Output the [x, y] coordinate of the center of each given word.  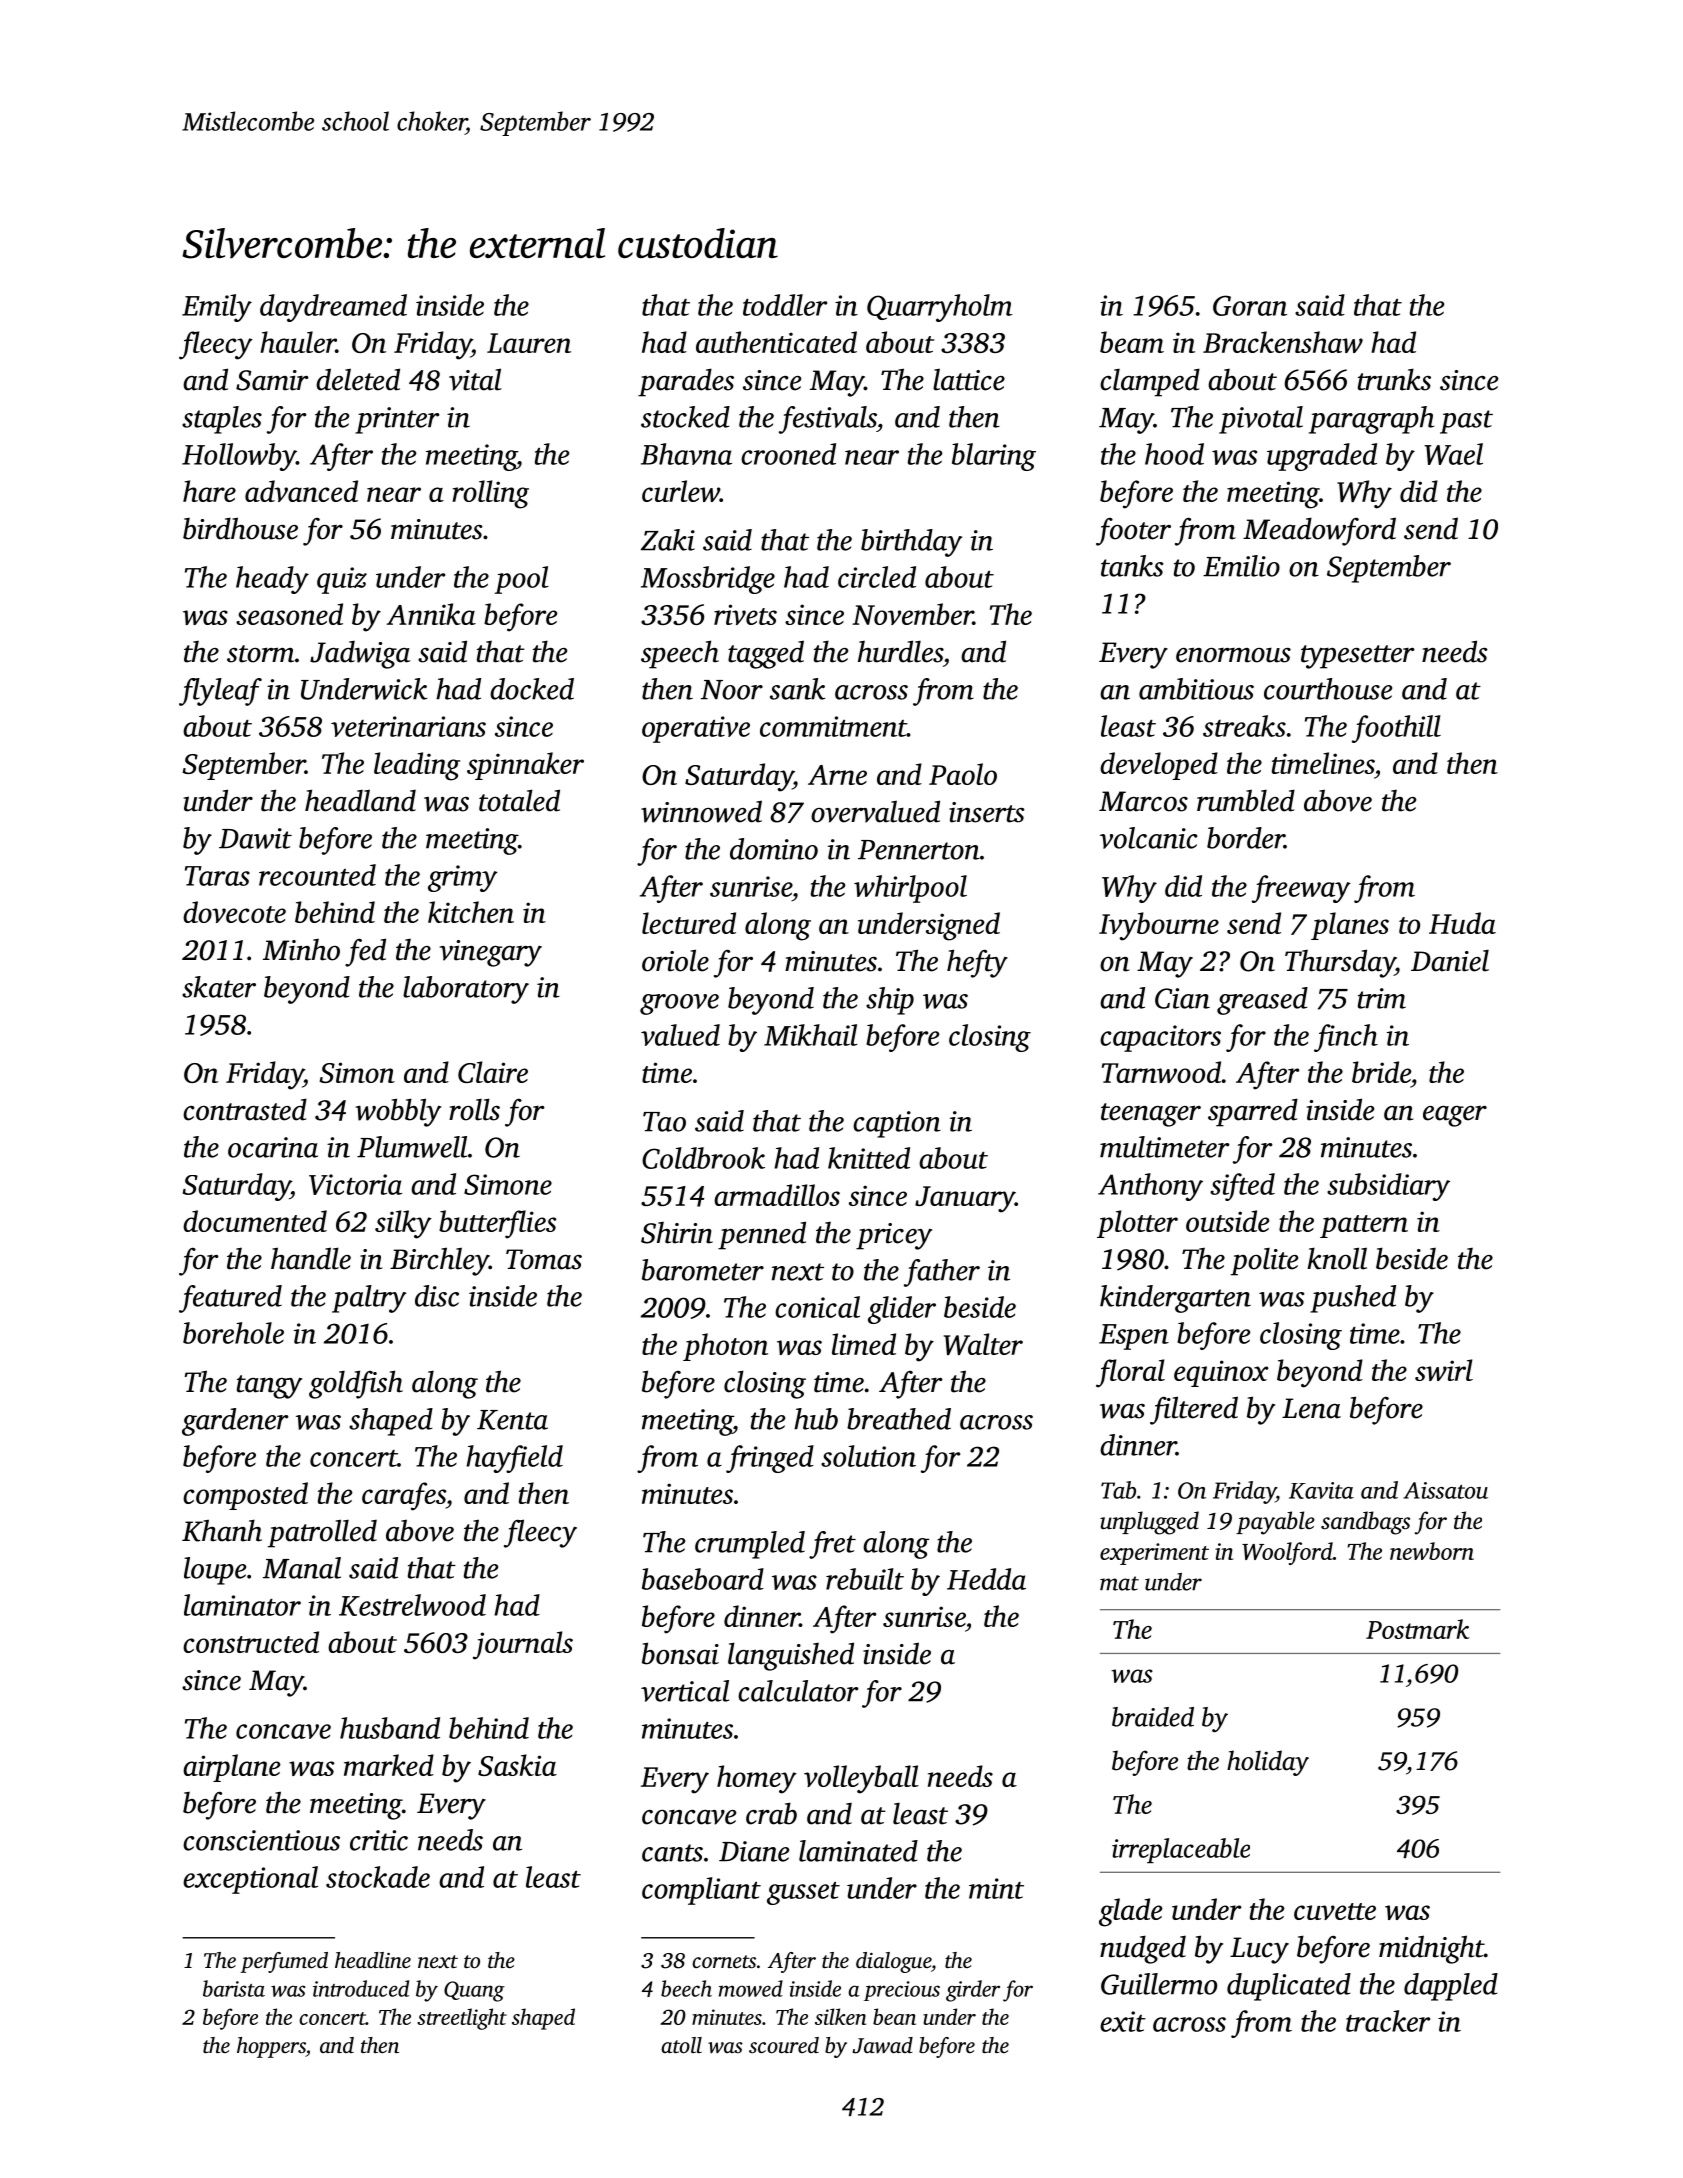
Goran [1250, 305]
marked [389, 1765]
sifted [1242, 1187]
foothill [1396, 729]
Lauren [529, 343]
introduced [361, 1988]
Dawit [255, 838]
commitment [833, 726]
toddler [785, 305]
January [965, 1199]
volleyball [861, 1779]
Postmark [1417, 1629]
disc [437, 1296]
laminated [858, 1851]
